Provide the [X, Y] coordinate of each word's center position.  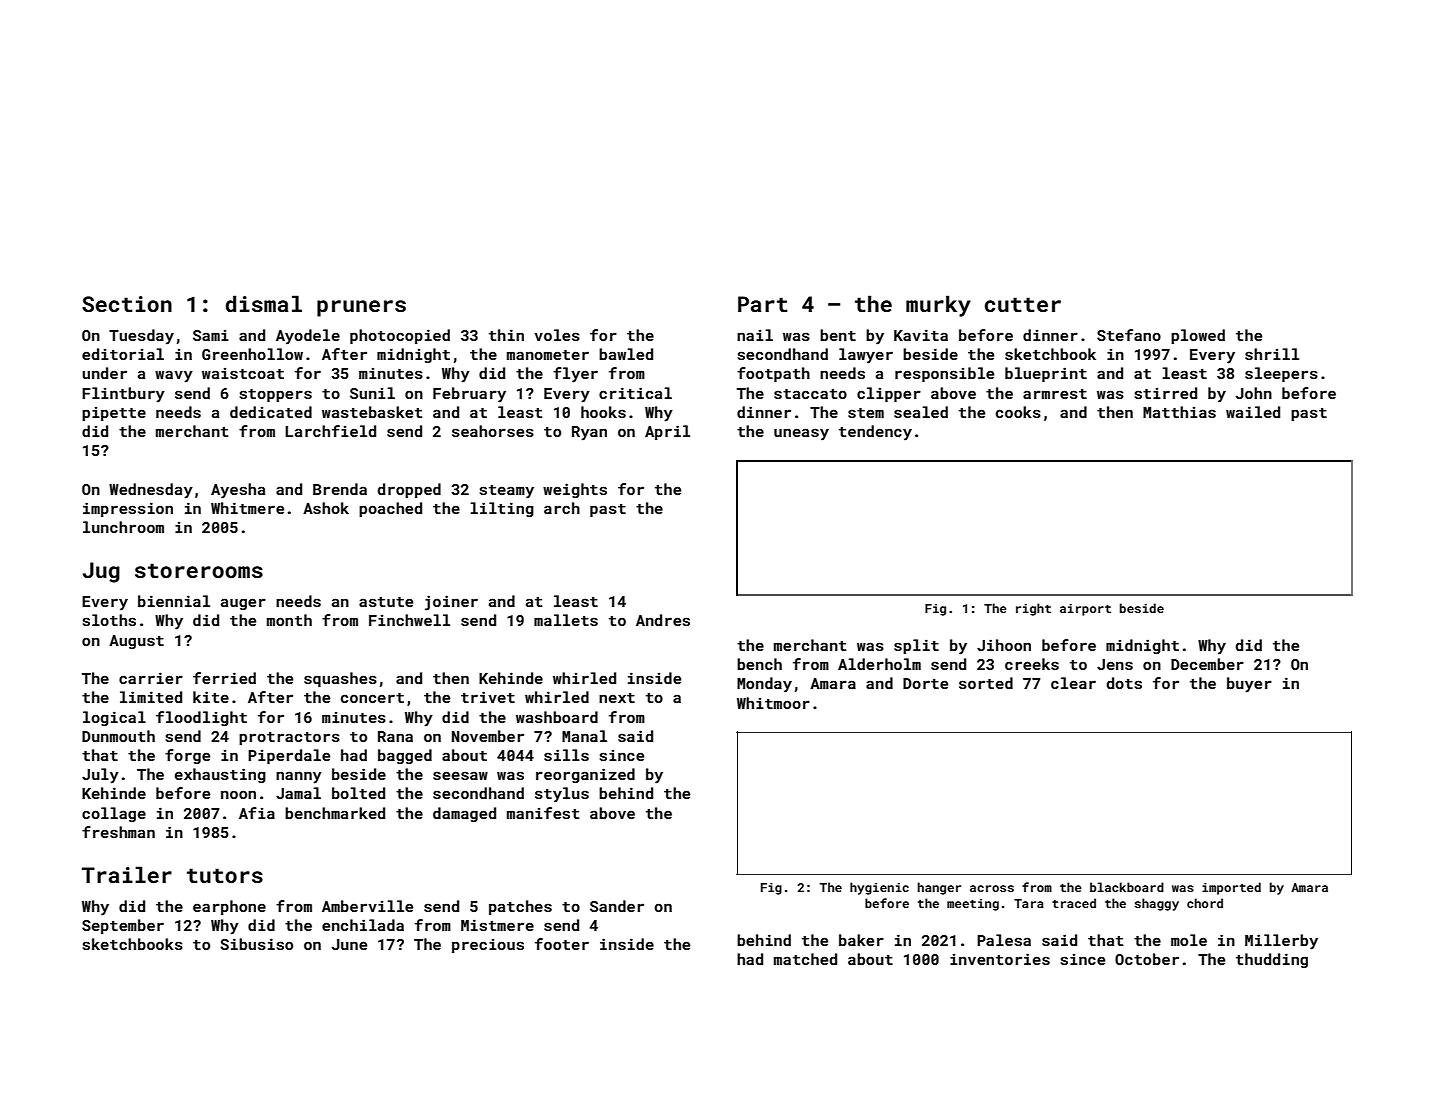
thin [506, 335]
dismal [264, 303]
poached [390, 509]
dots [1124, 683]
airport [1085, 610]
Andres [663, 620]
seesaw [460, 775]
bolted [358, 793]
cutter [1023, 304]
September [123, 926]
